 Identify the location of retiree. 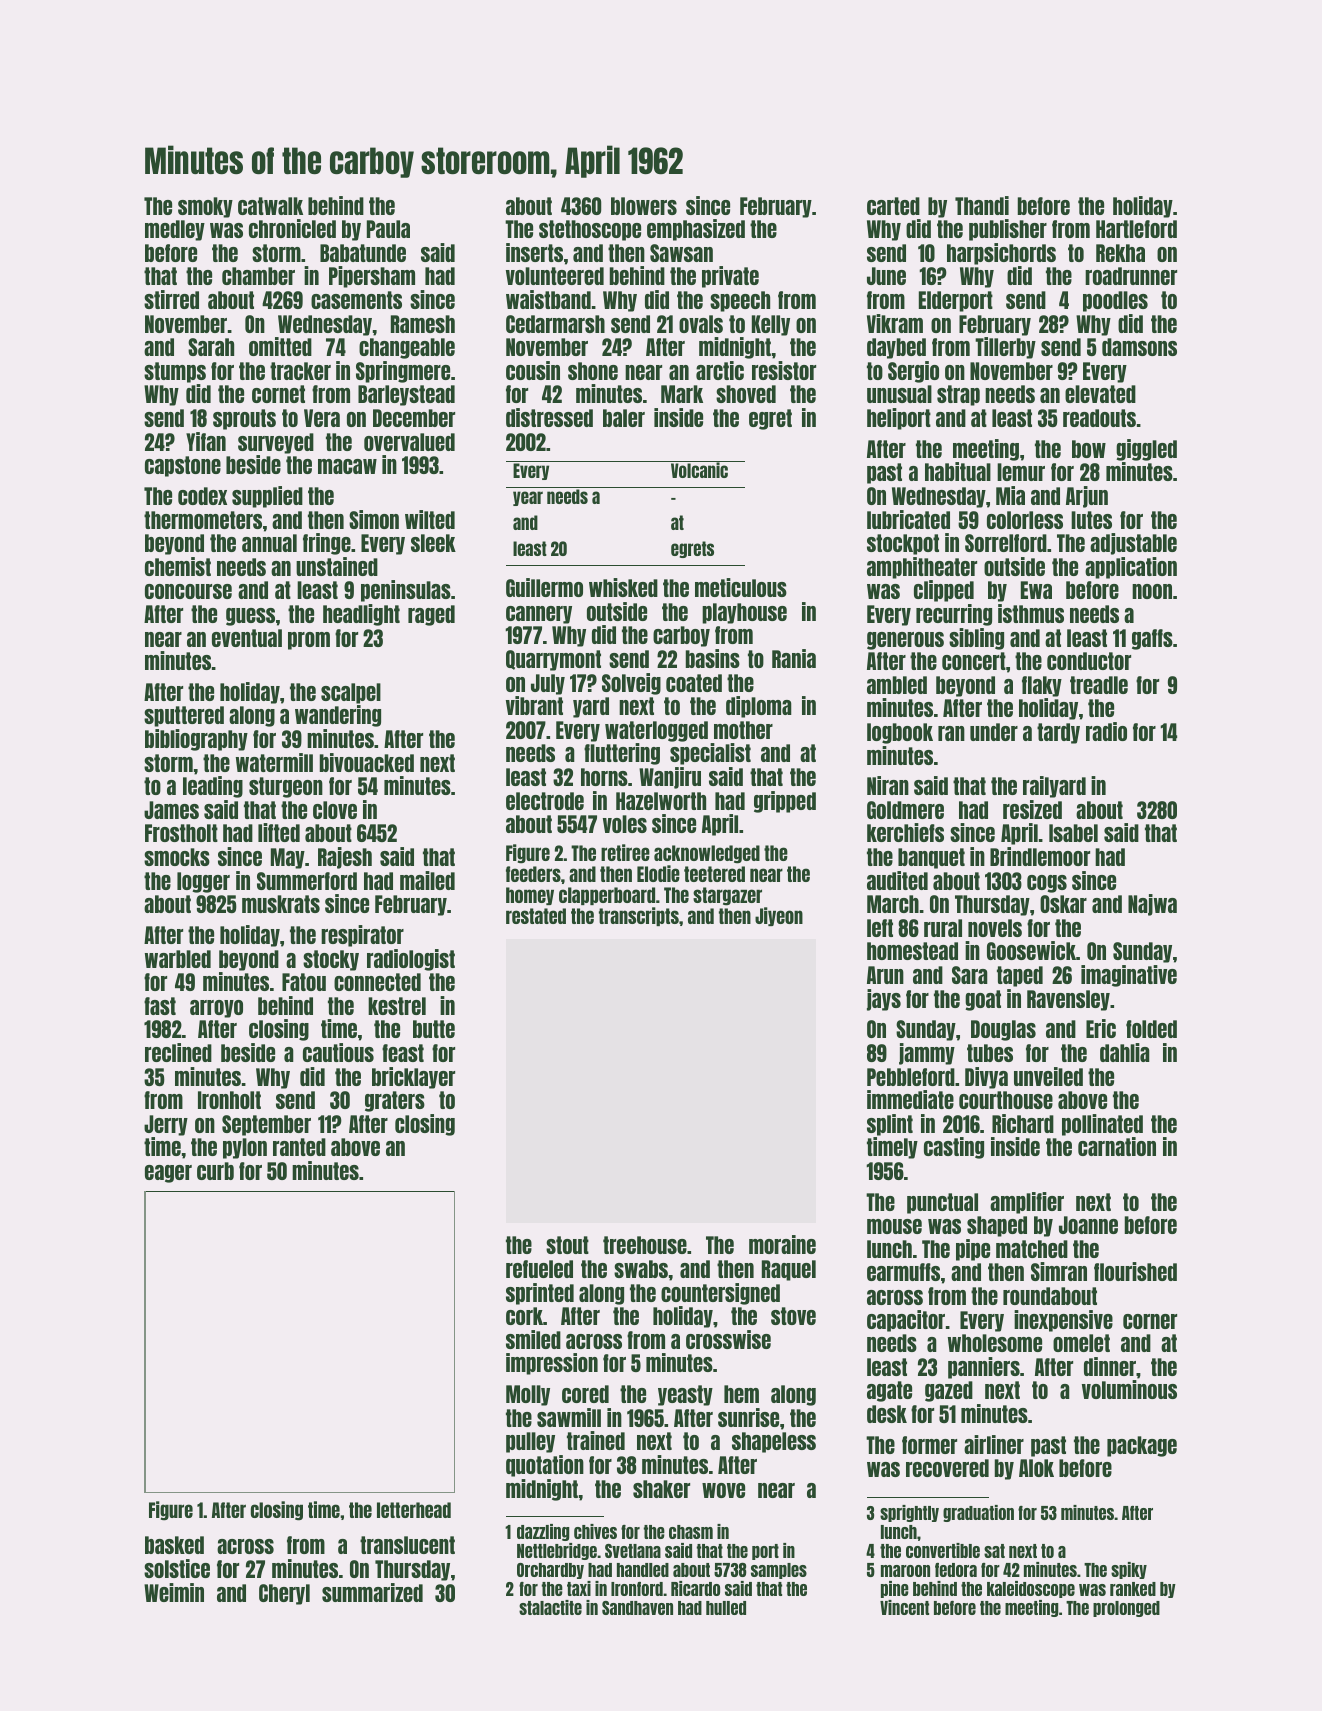
(625, 852).
